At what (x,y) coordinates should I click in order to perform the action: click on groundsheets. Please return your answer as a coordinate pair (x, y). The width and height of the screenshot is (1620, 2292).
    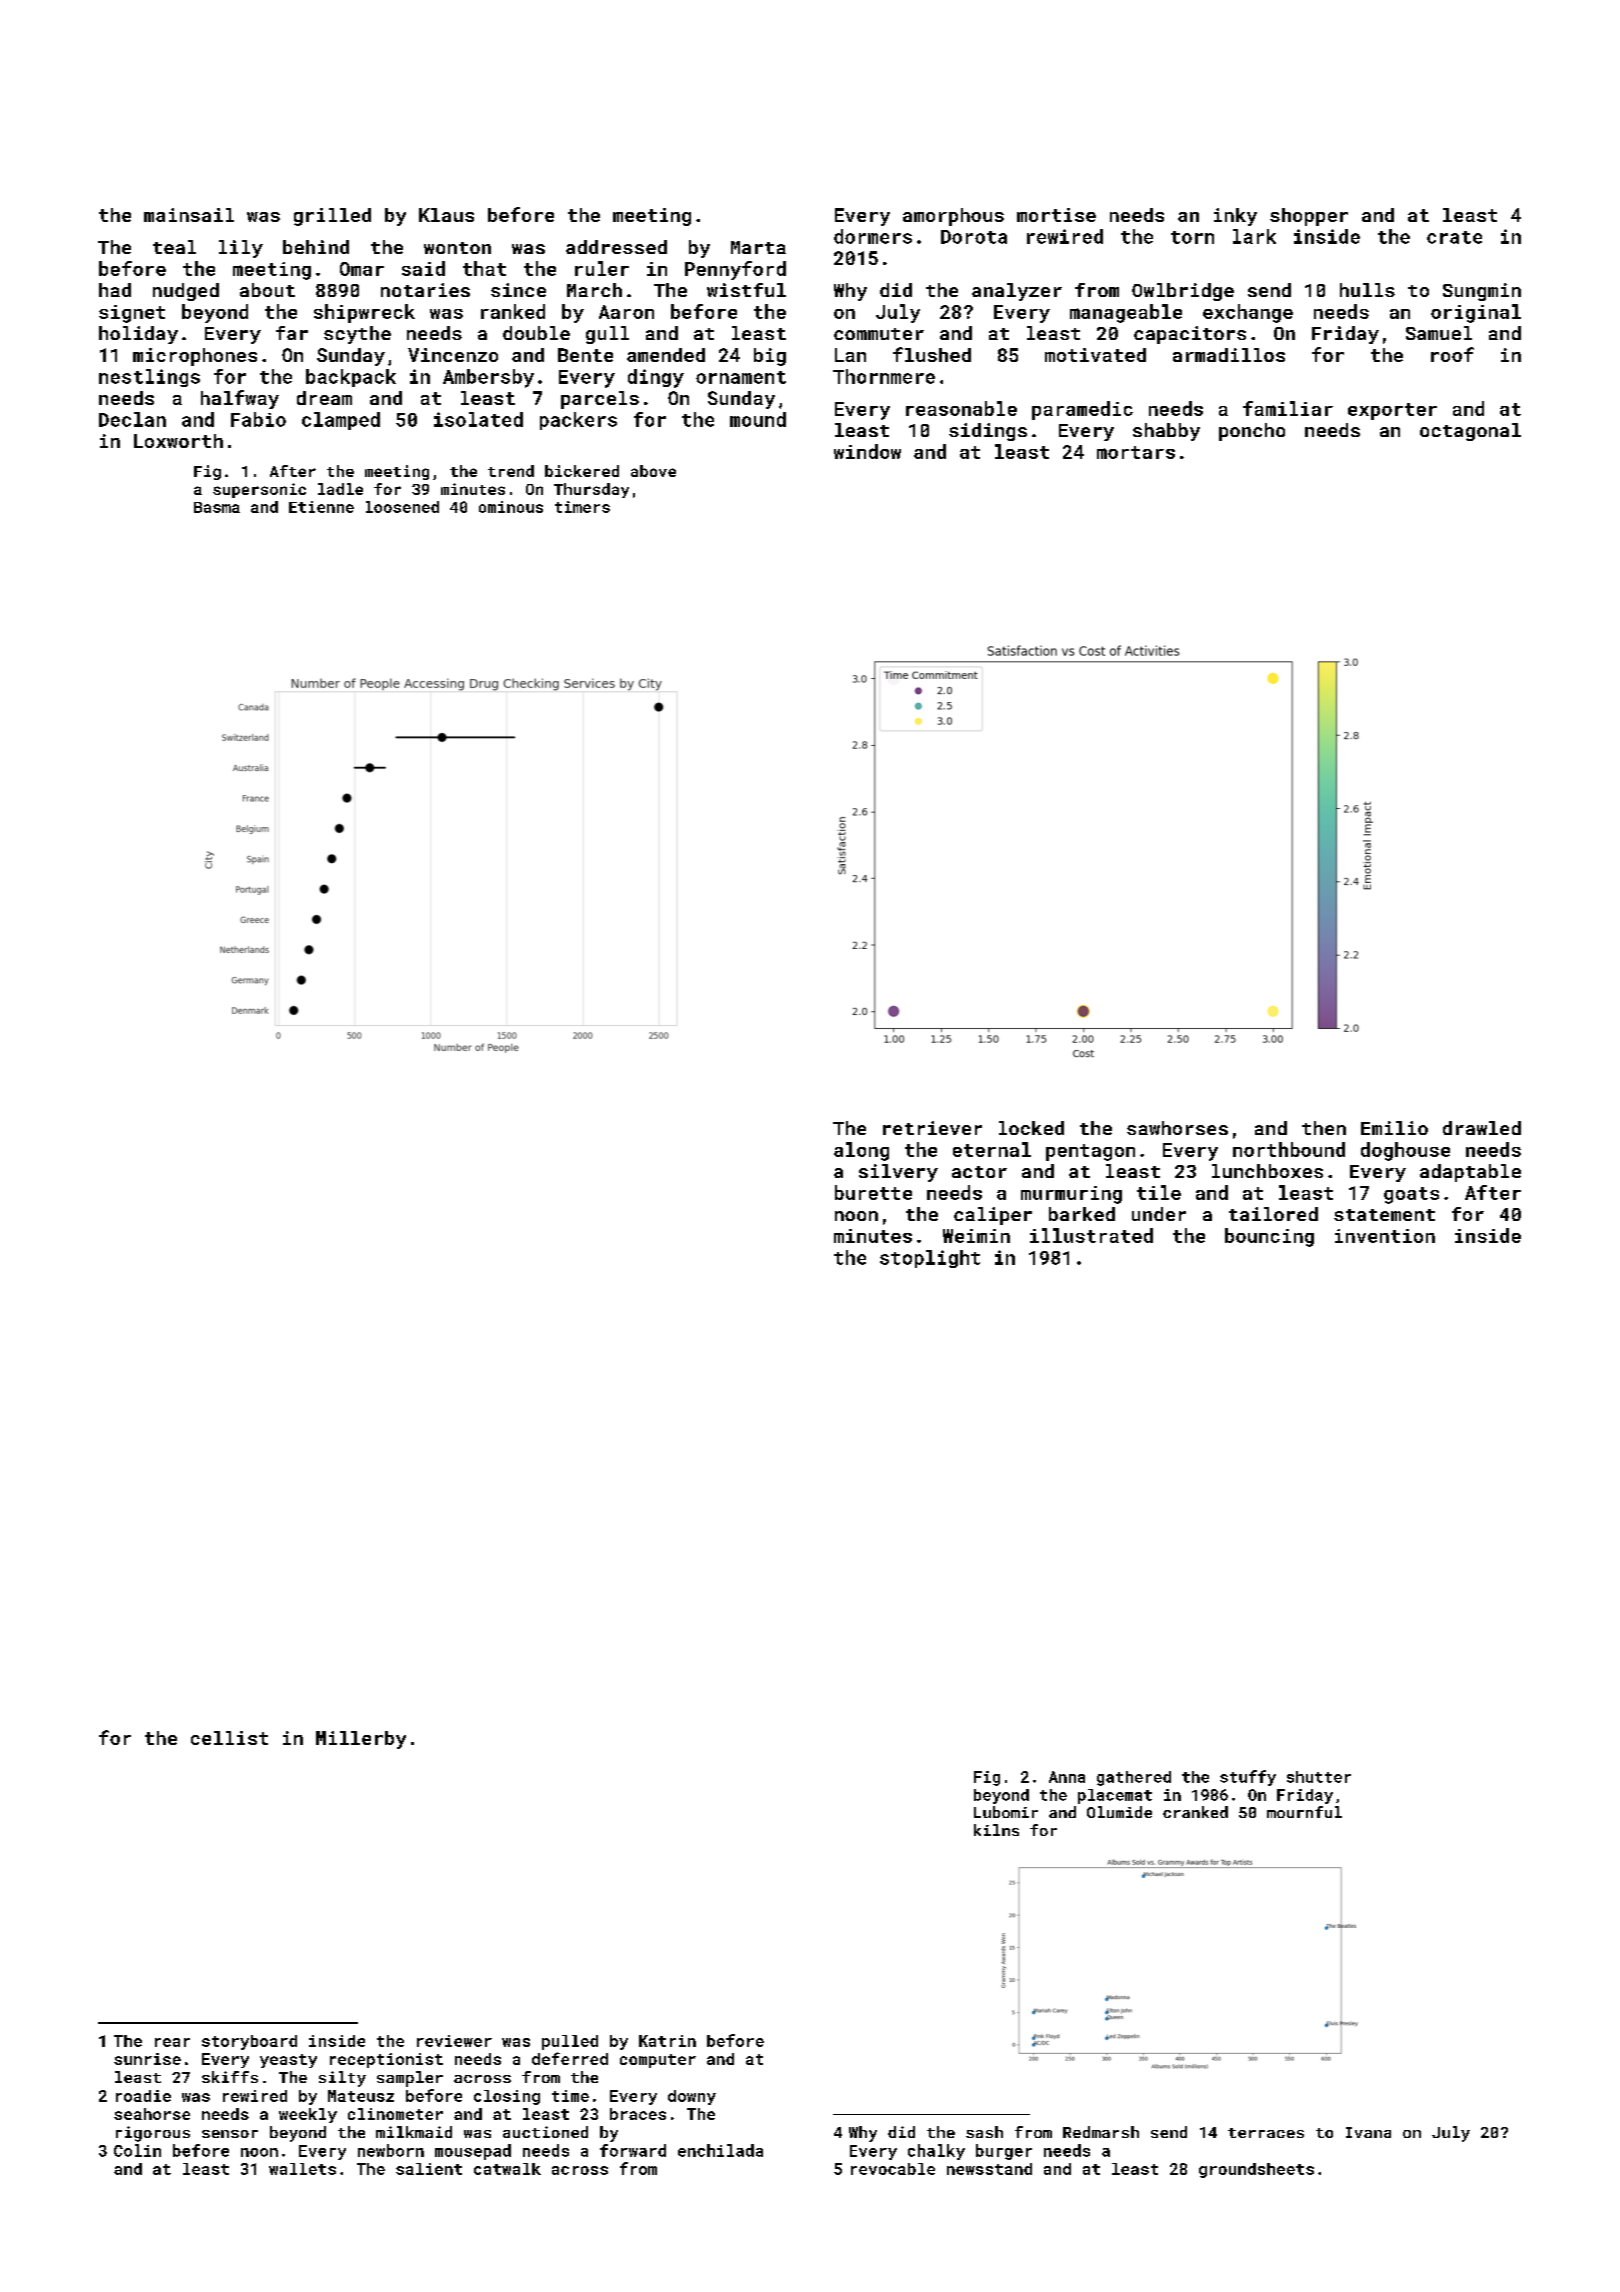
    Looking at the image, I should click on (1256, 2170).
